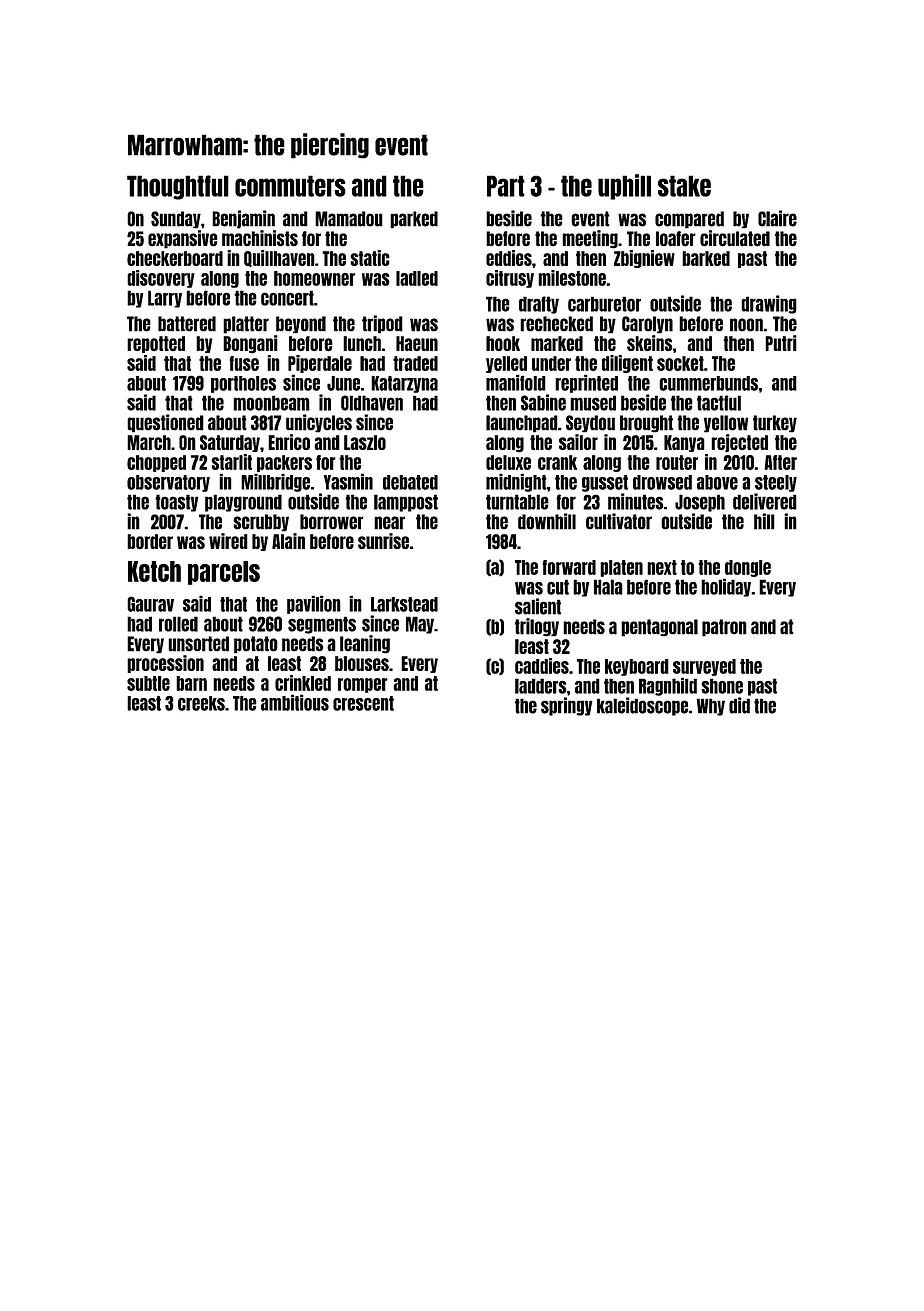 The width and height of the screenshot is (924, 1311). What do you see at coordinates (319, 423) in the screenshot?
I see `unicycles` at bounding box center [319, 423].
